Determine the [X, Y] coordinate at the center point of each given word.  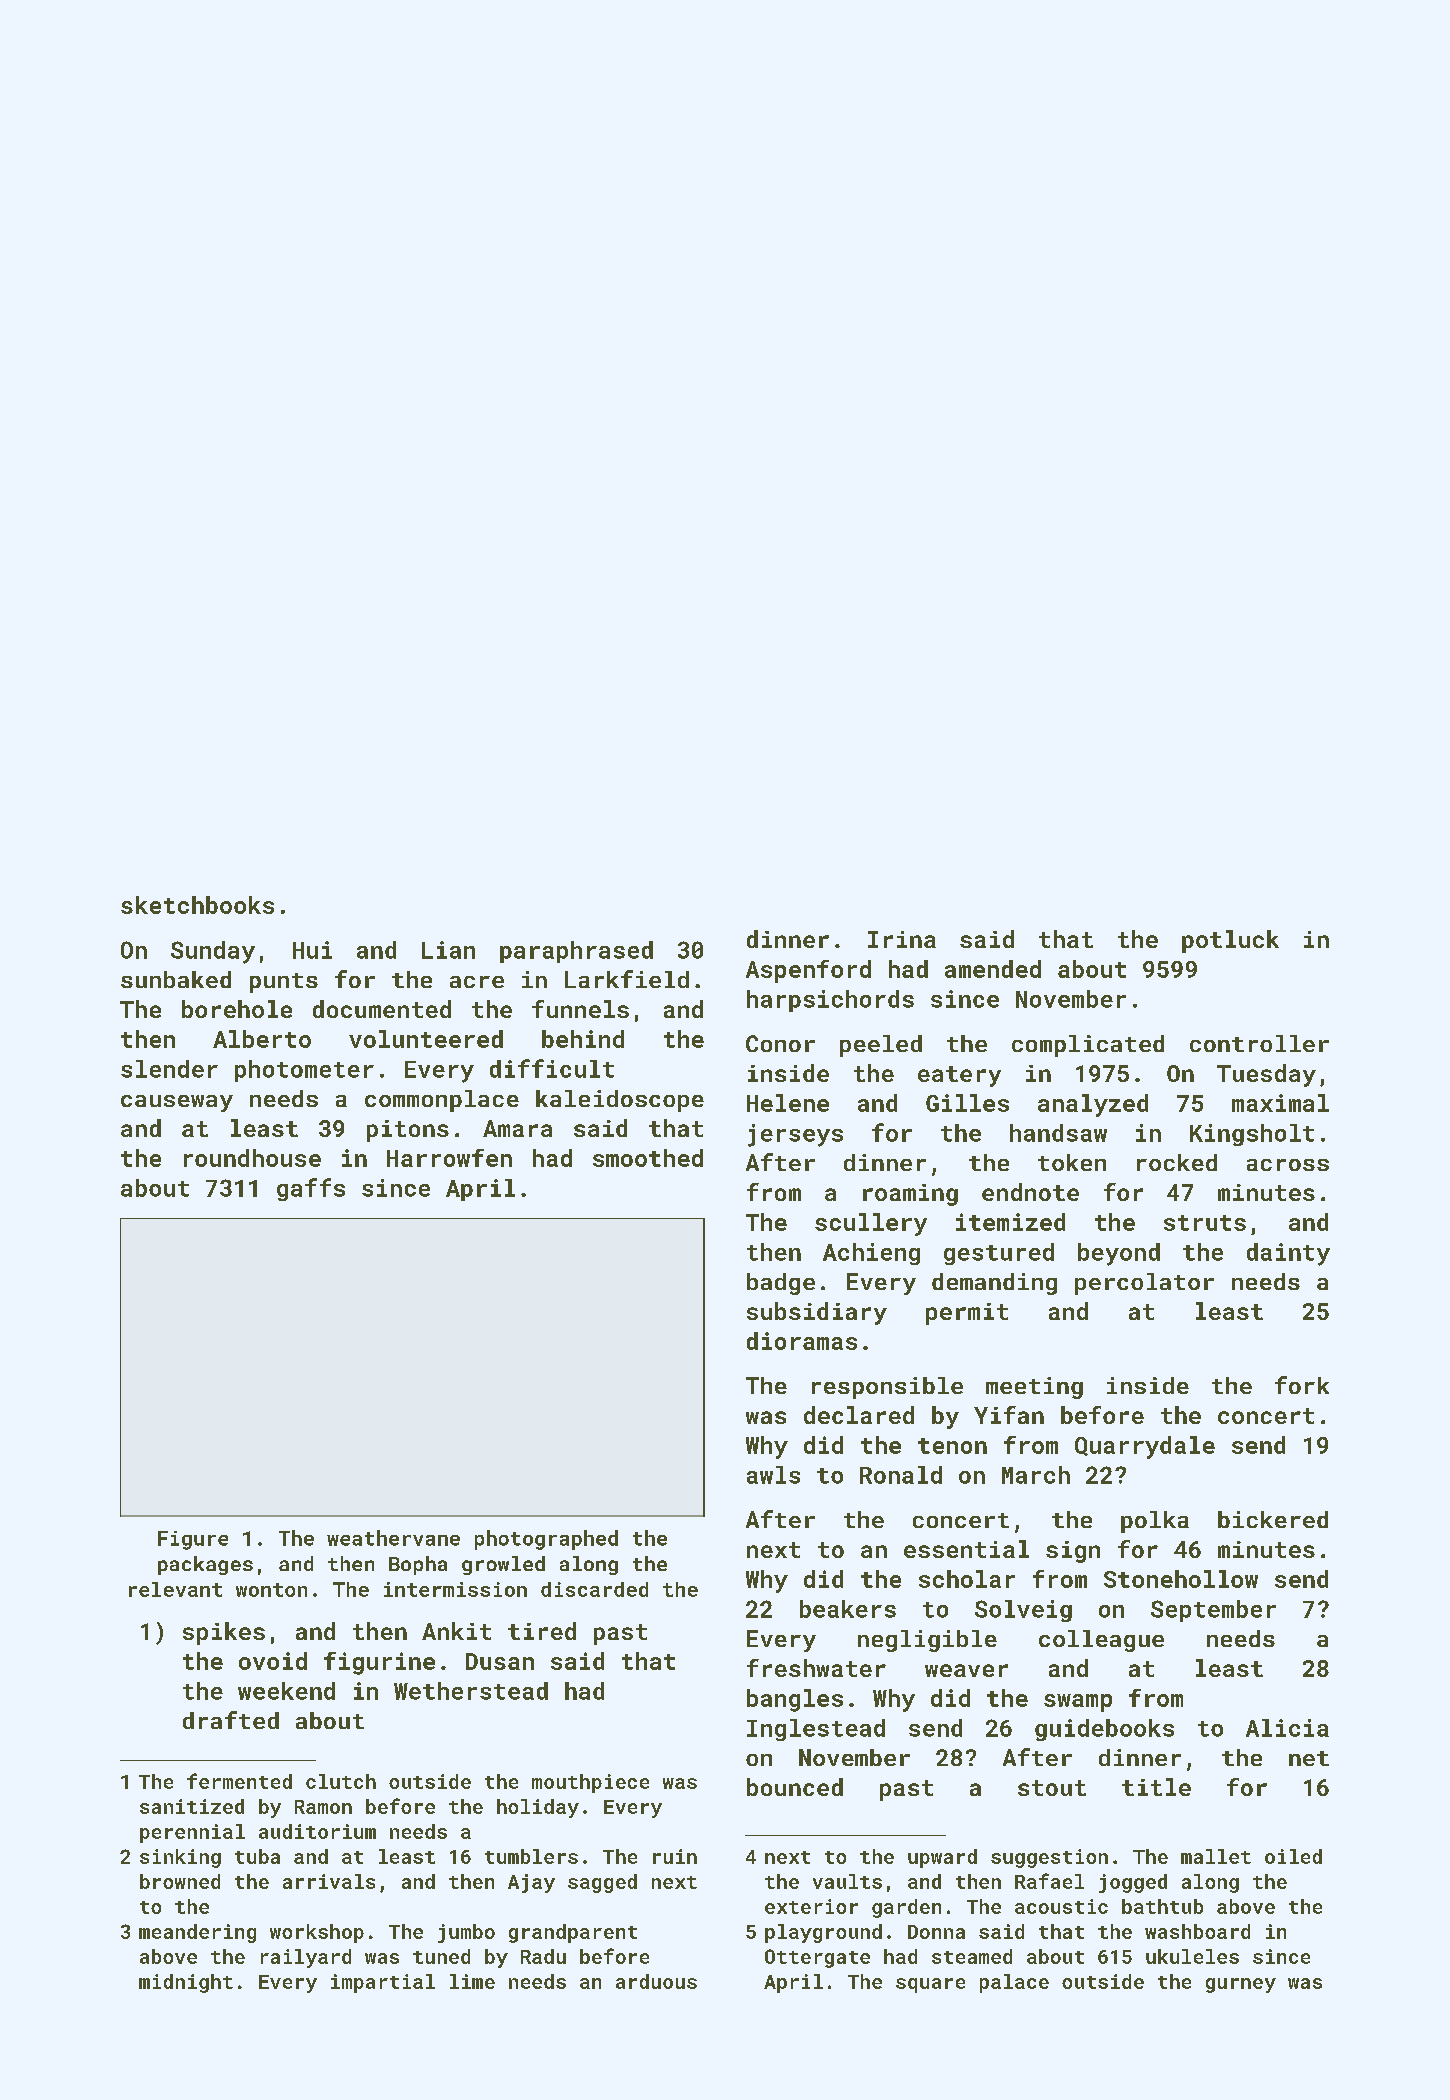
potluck [1230, 941]
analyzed [1093, 1105]
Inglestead [816, 1730]
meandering [197, 1933]
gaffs [311, 1189]
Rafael [1049, 1881]
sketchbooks [197, 905]
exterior [811, 1906]
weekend [286, 1691]
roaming [910, 1195]
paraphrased [576, 952]
